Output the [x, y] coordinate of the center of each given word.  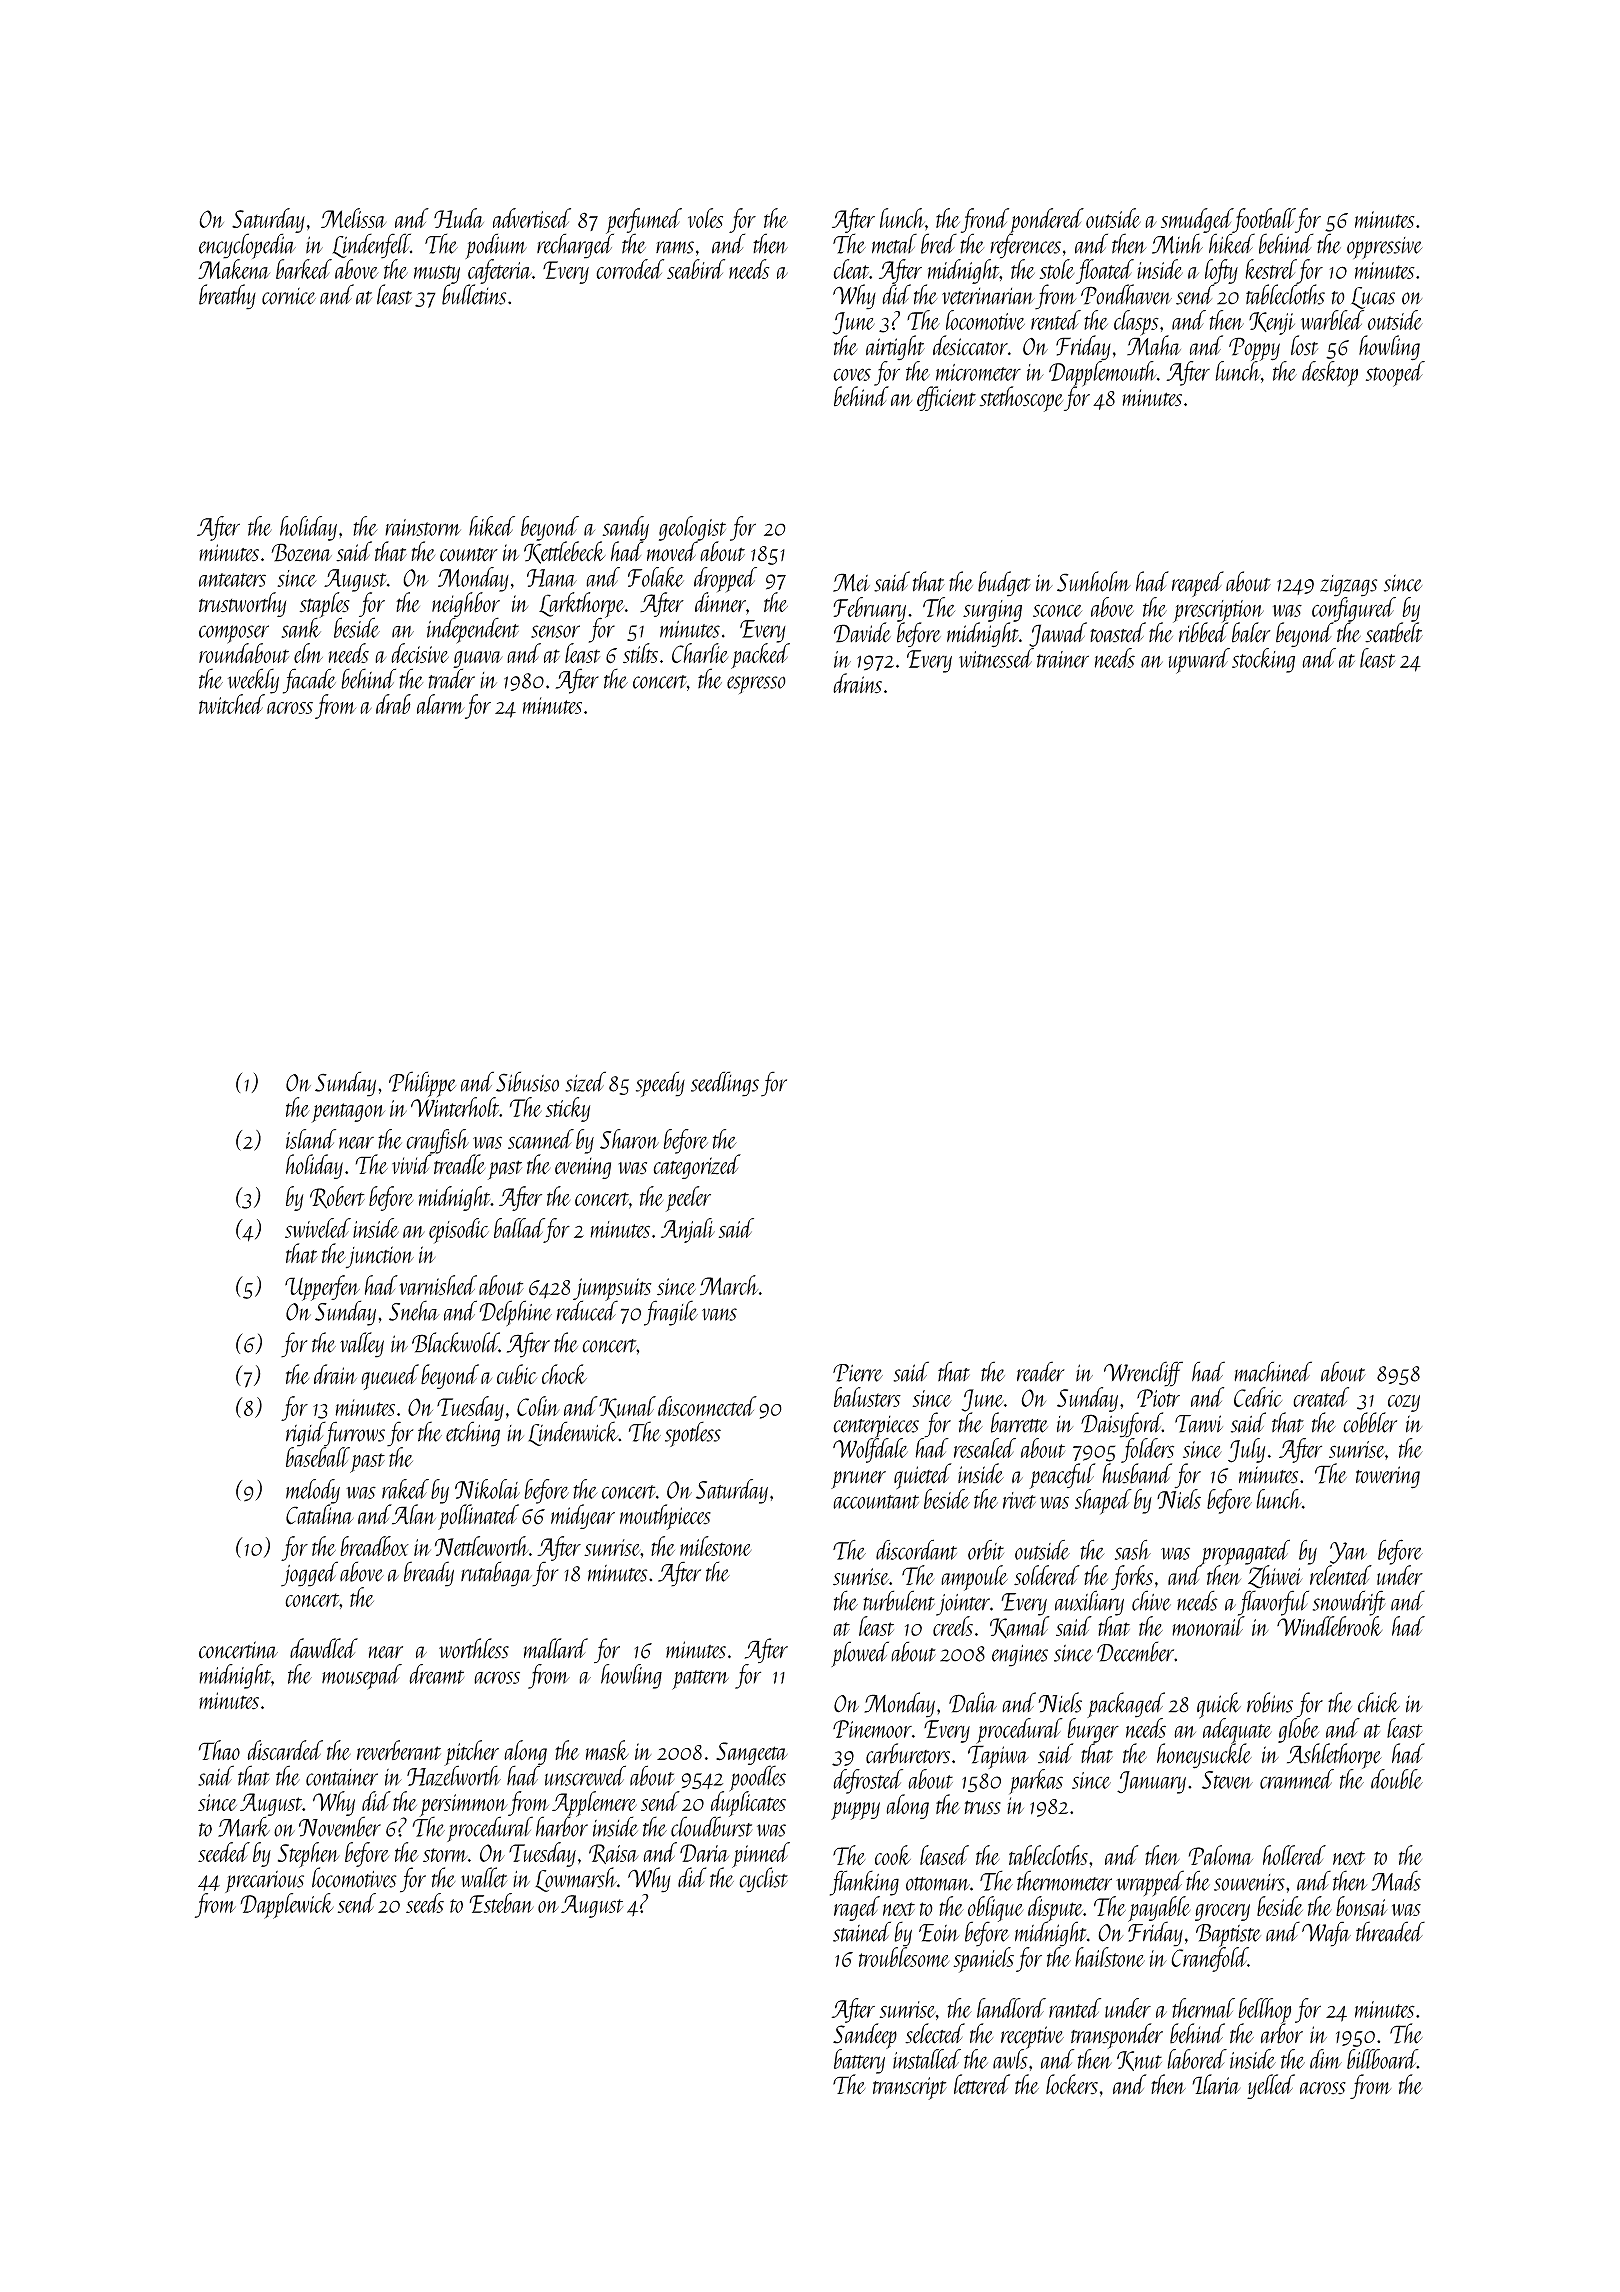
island [311, 1139]
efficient [946, 398]
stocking [1263, 660]
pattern [700, 1680]
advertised [532, 218]
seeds [425, 1903]
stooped [1395, 374]
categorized [697, 1166]
